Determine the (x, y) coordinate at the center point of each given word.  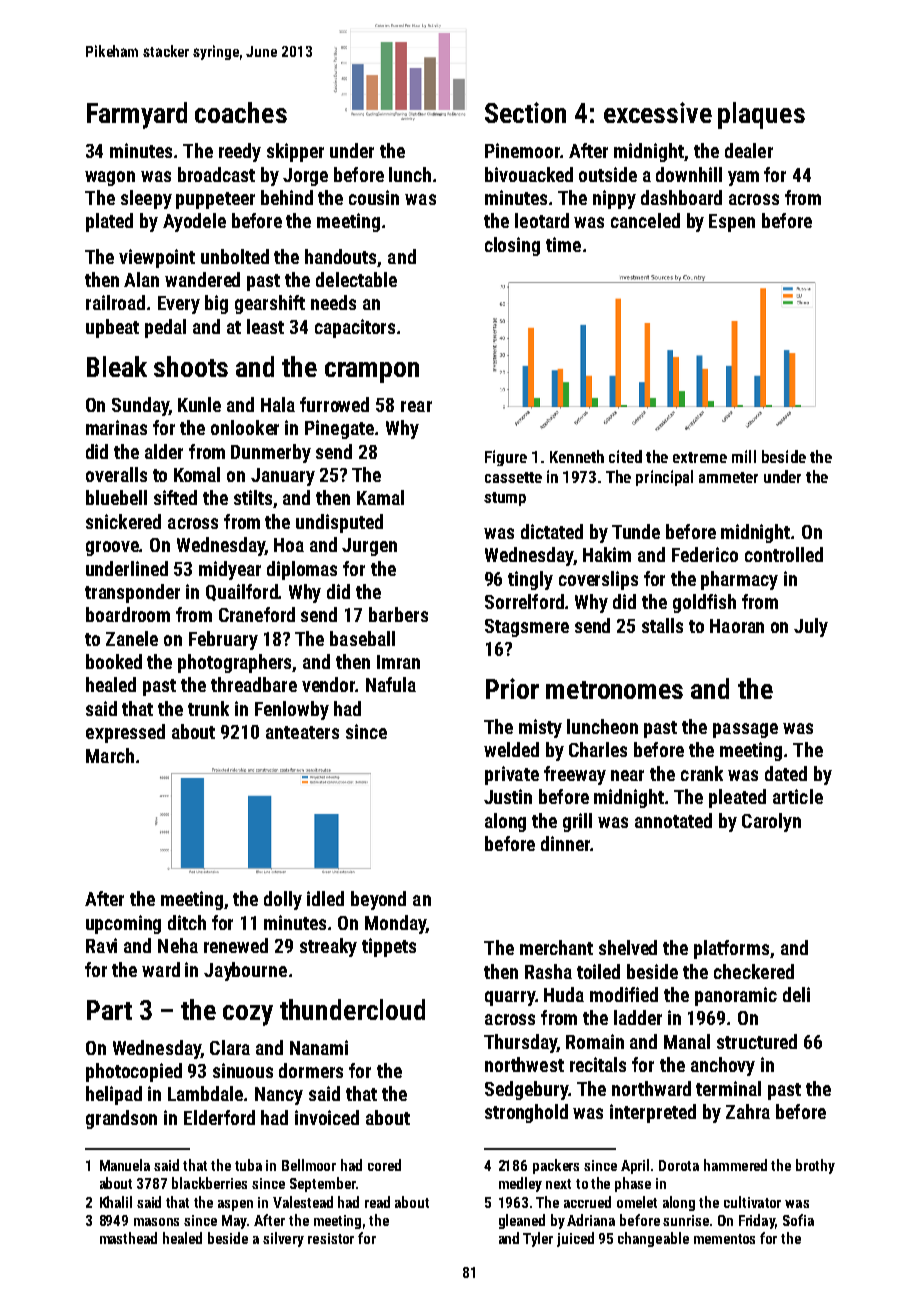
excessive (658, 112)
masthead (128, 1238)
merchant (556, 947)
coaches (241, 112)
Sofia (798, 1220)
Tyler (538, 1239)
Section (525, 112)
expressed (125, 733)
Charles (598, 749)
